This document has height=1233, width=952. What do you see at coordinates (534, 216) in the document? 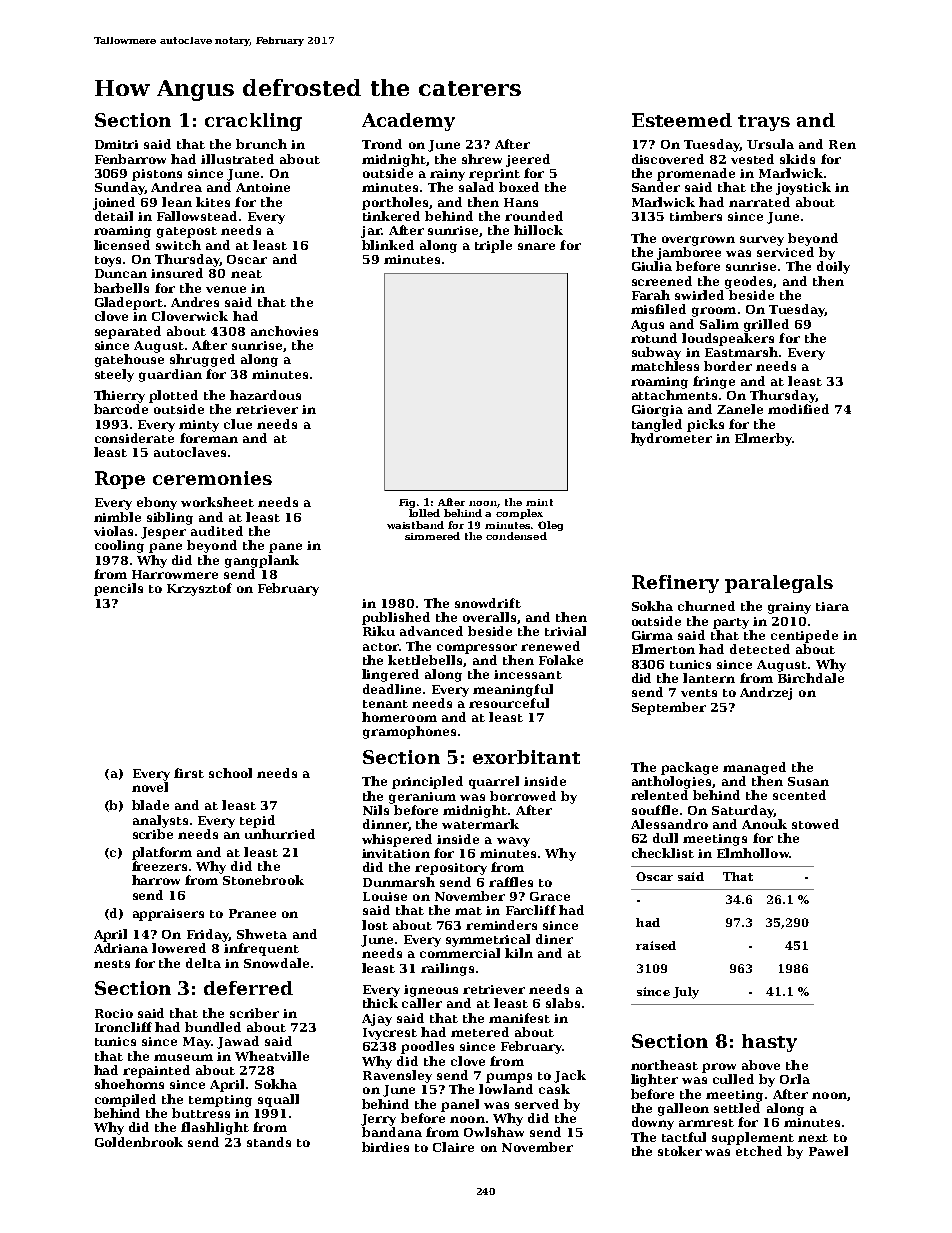
I see `rounded` at bounding box center [534, 216].
